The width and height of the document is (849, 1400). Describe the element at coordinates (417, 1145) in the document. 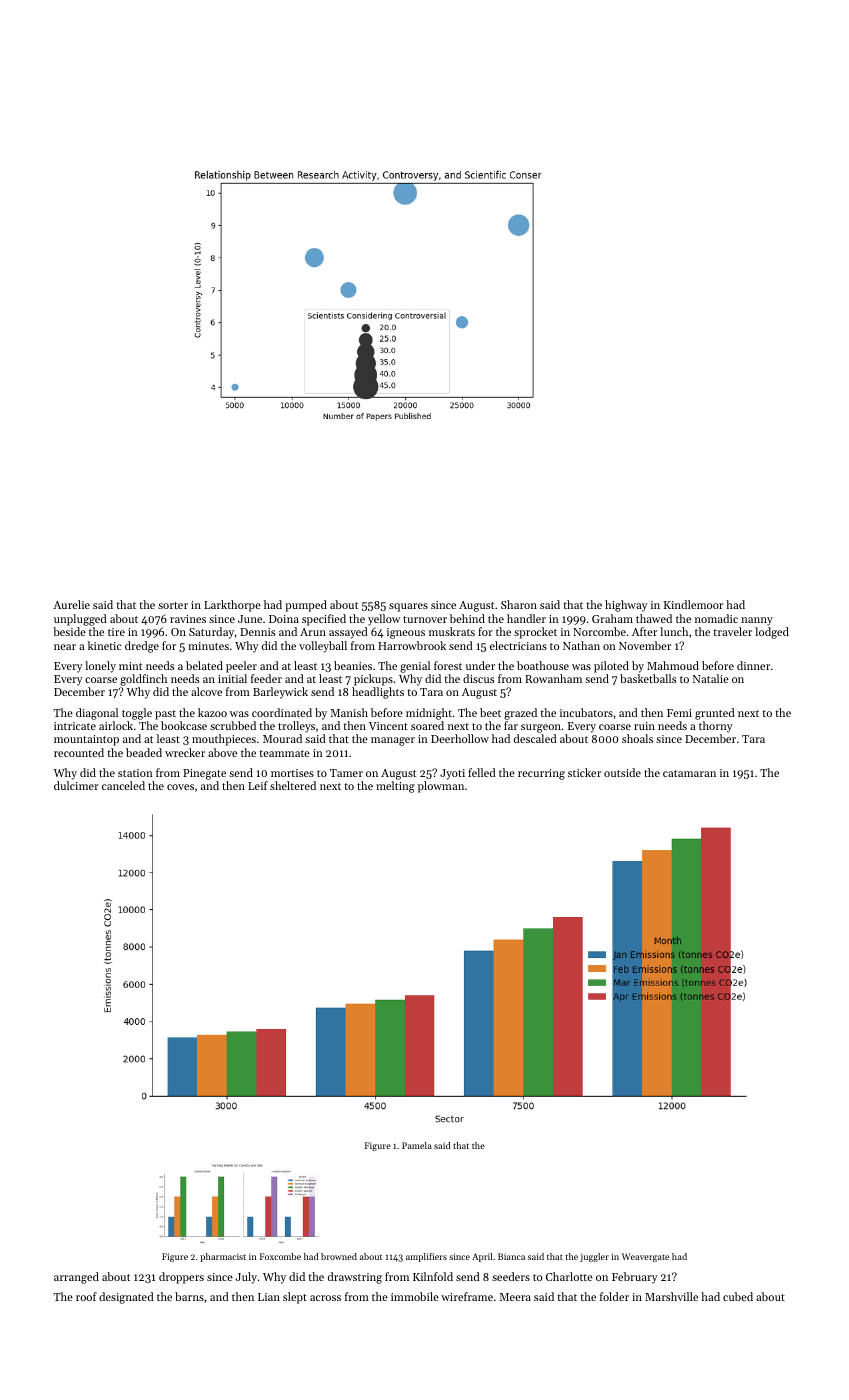

I see `Pamela` at that location.
